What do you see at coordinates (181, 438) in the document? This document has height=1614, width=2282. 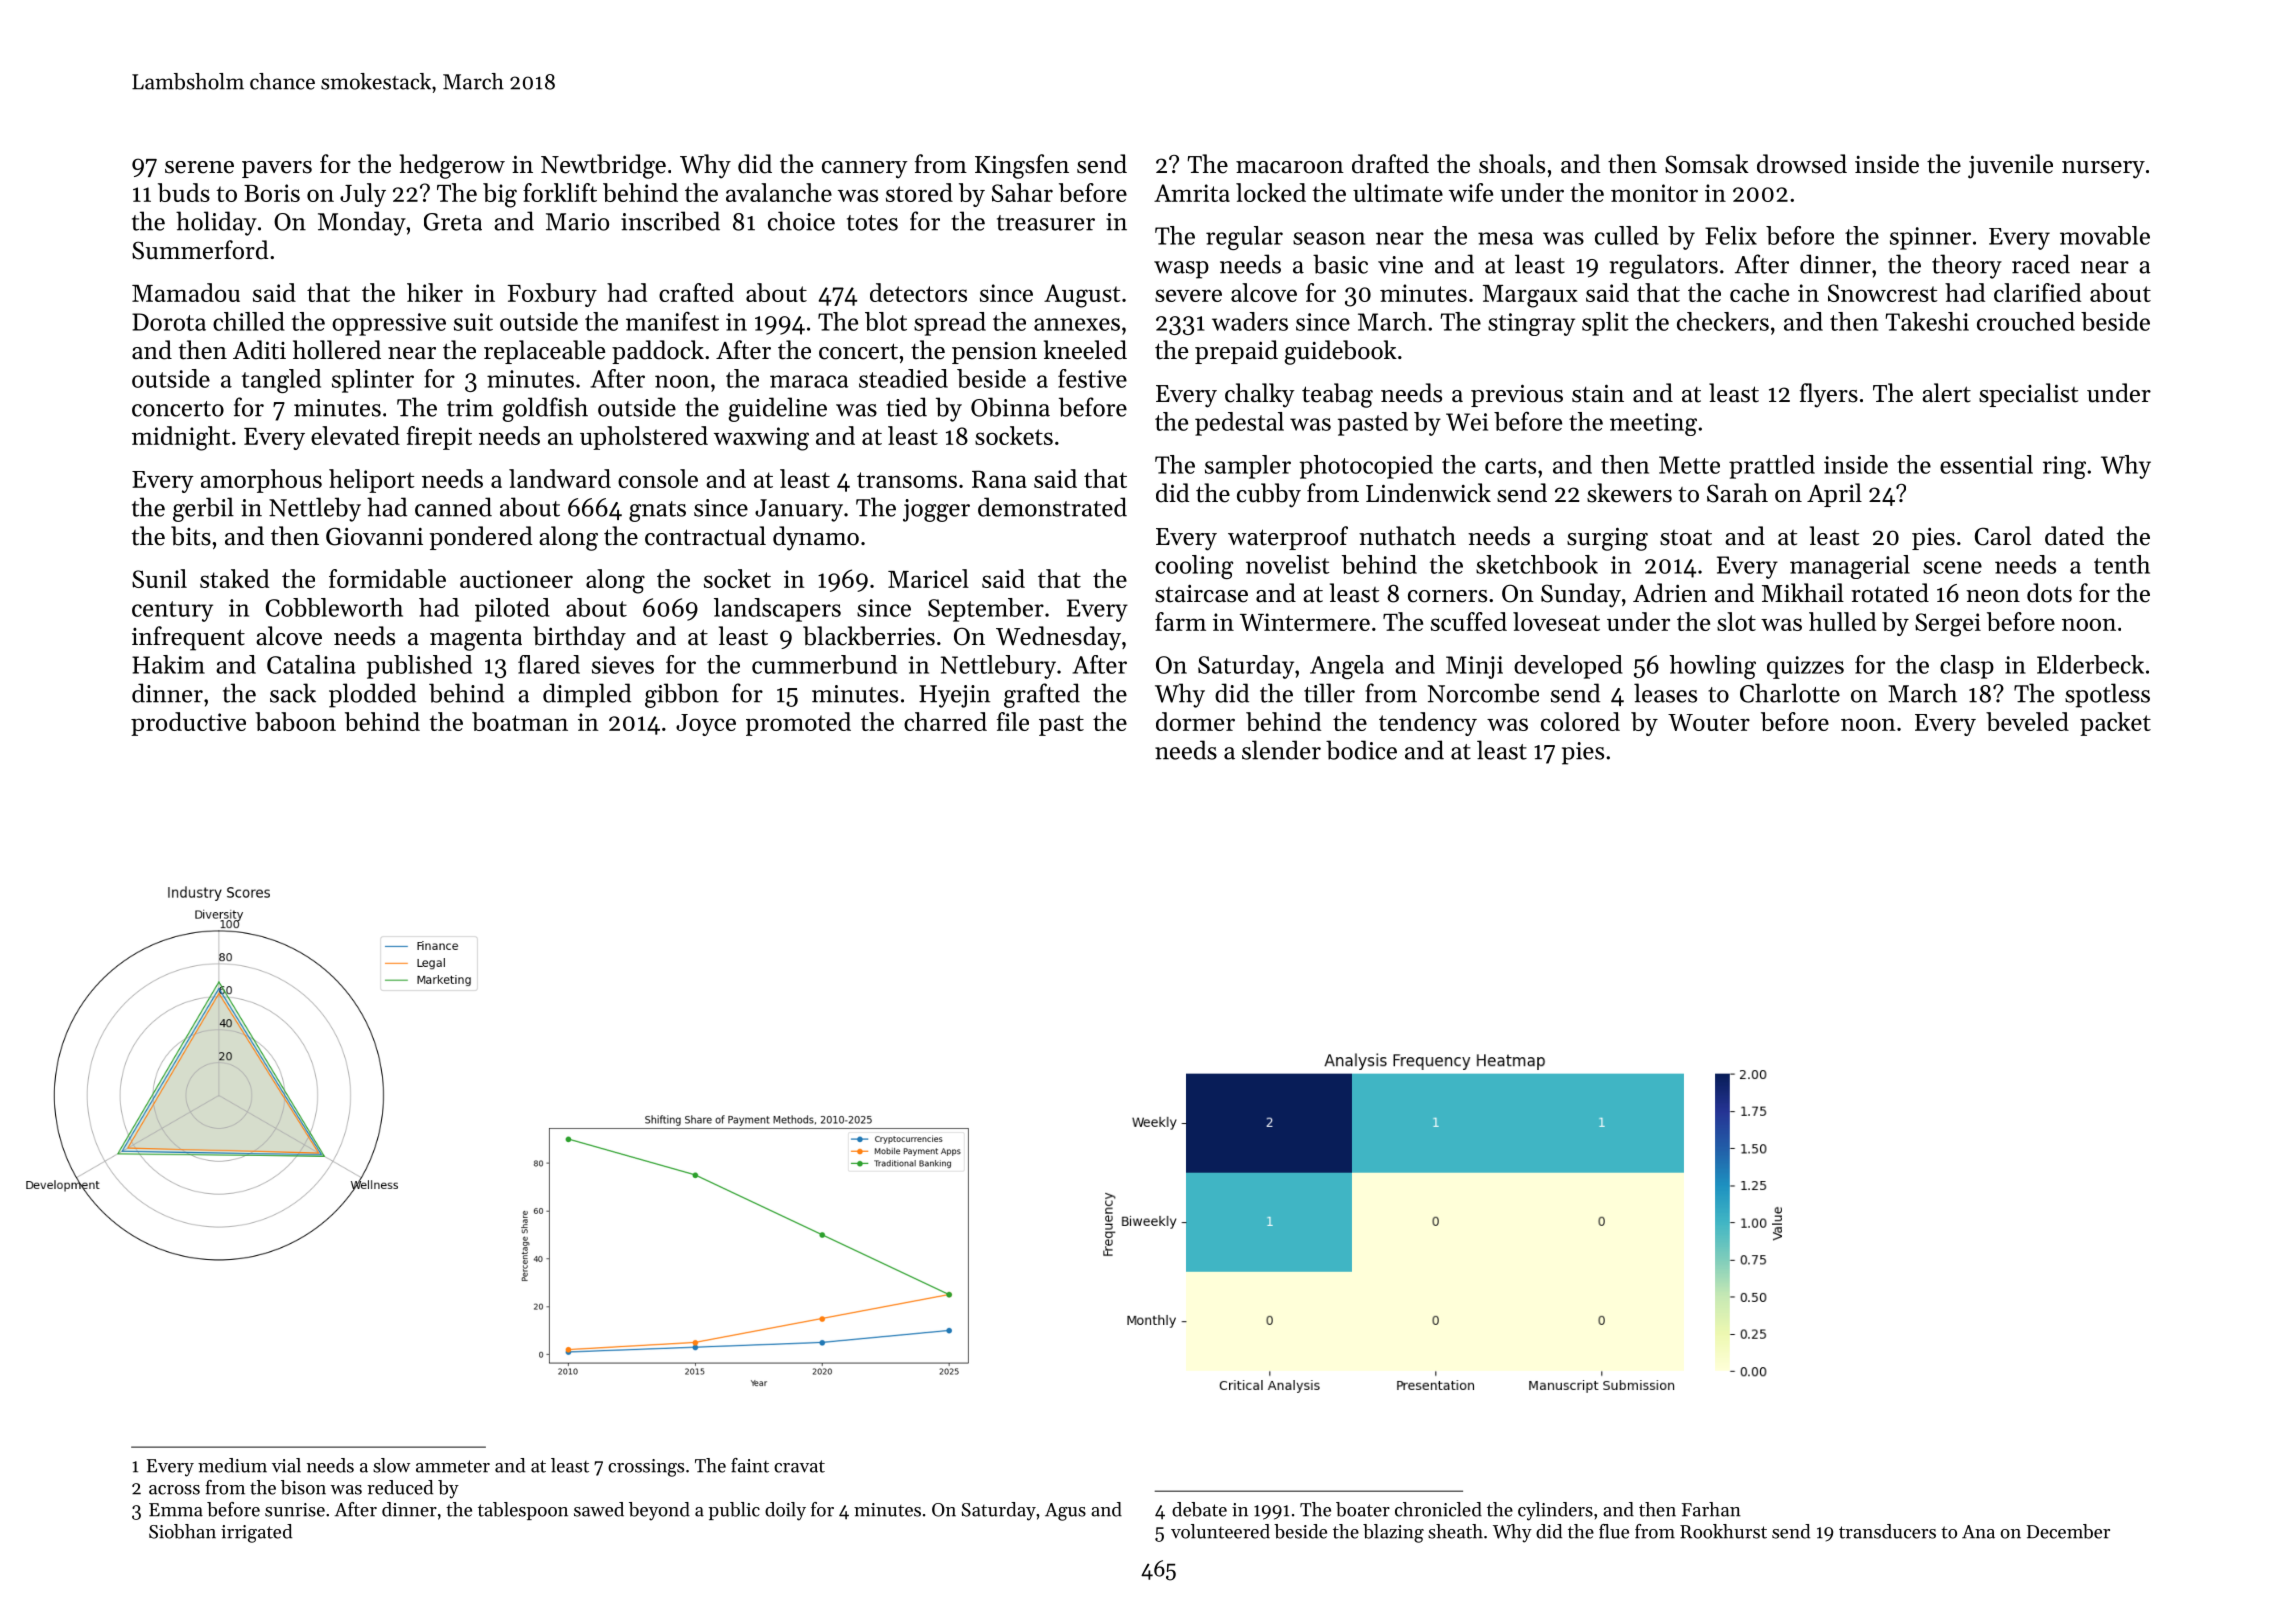 I see `midnight` at bounding box center [181, 438].
